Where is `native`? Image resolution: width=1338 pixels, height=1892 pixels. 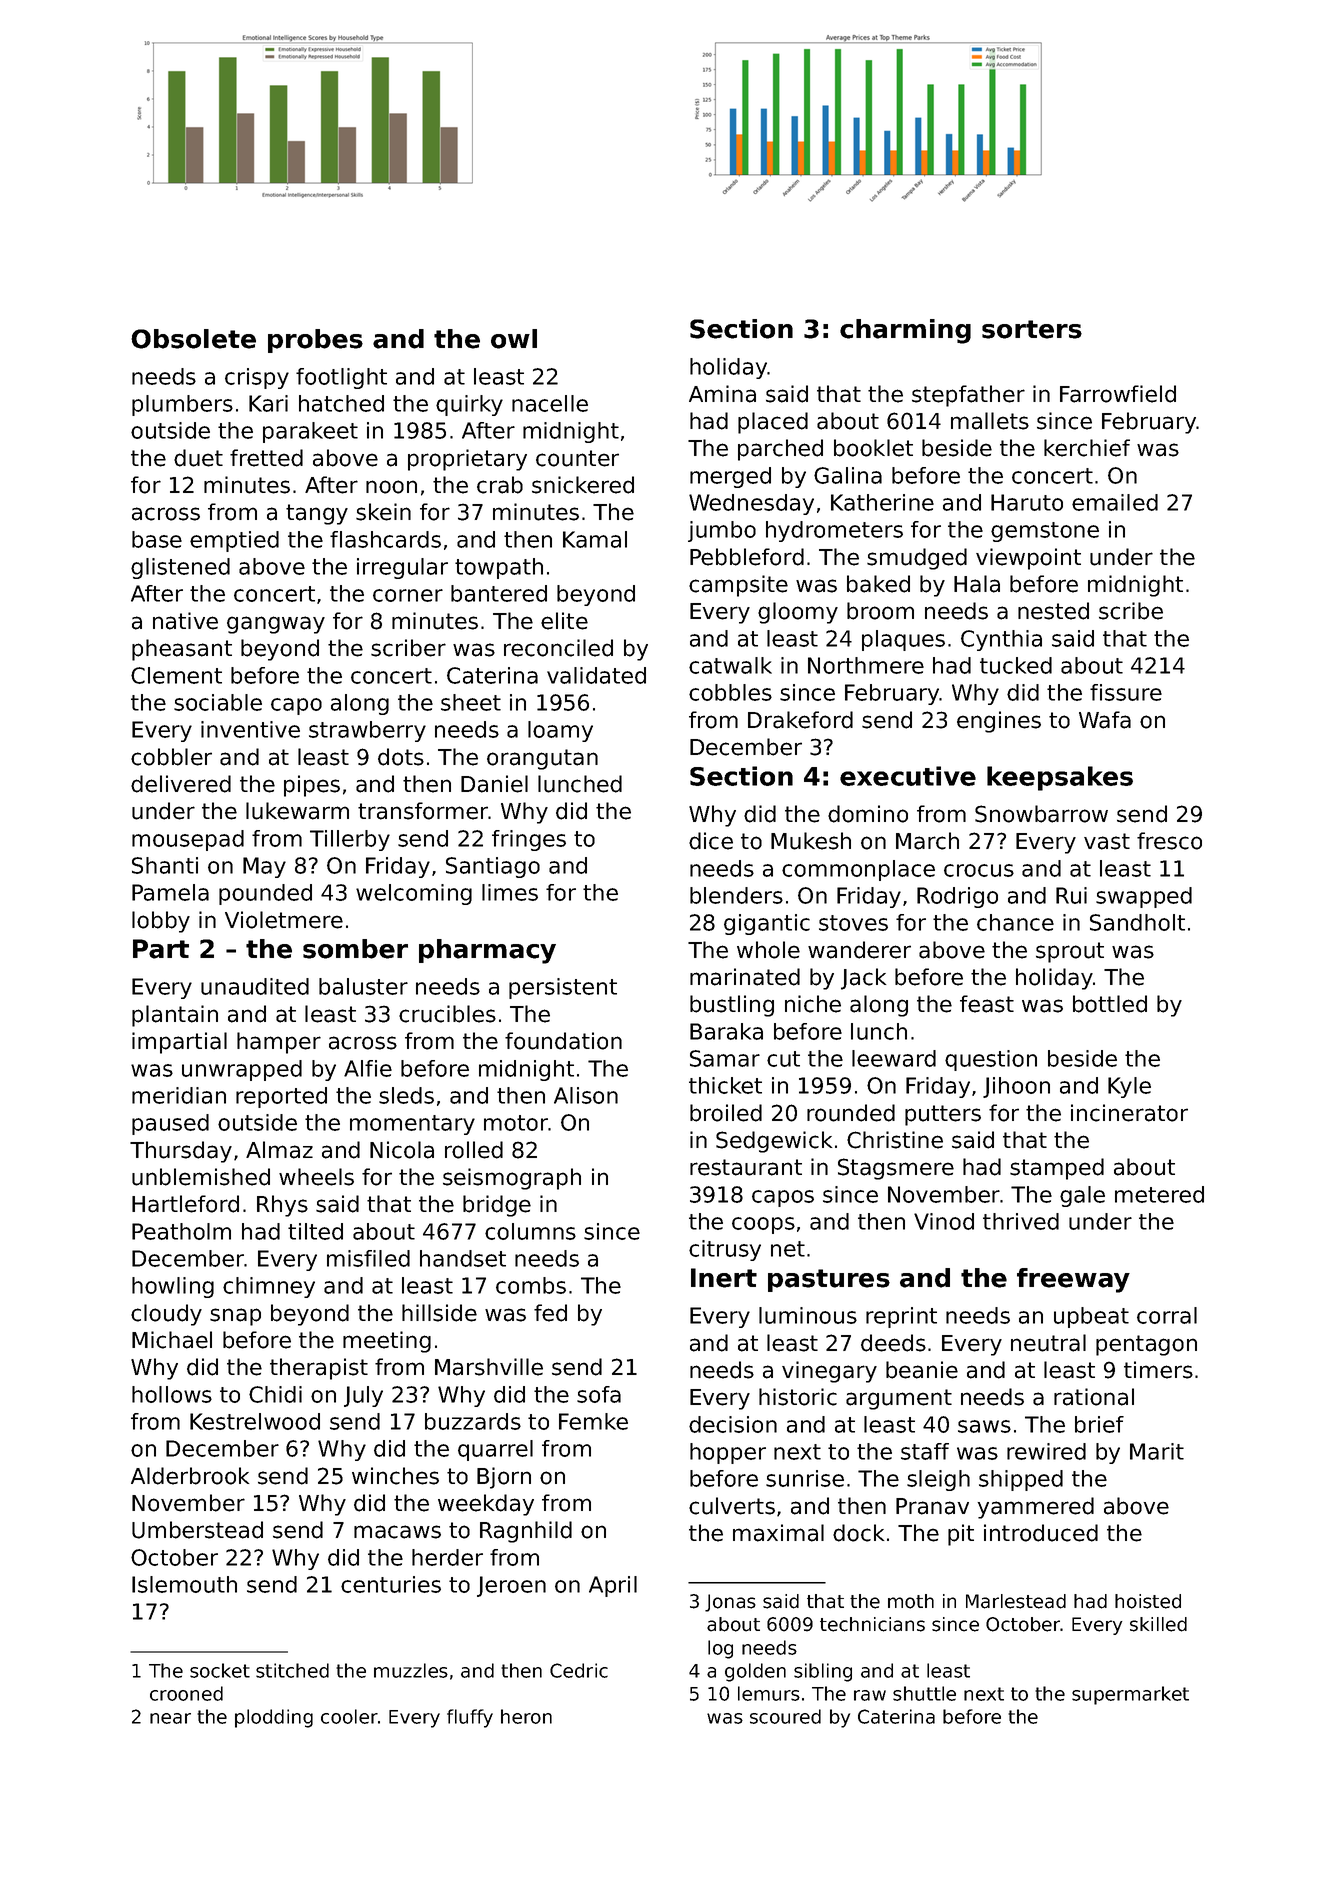 native is located at coordinates (185, 621).
